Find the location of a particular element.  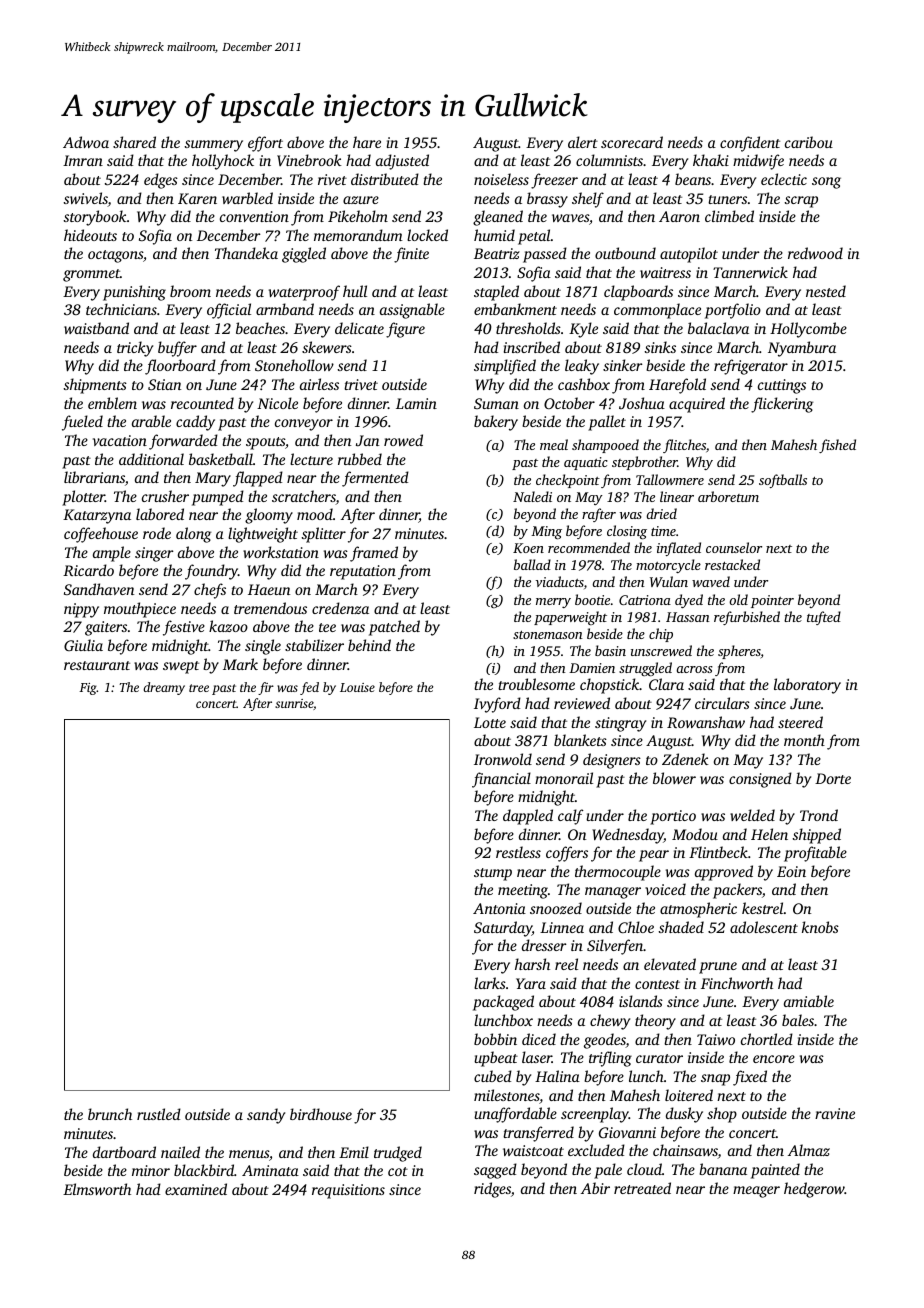

Rowanshaw is located at coordinates (706, 722).
